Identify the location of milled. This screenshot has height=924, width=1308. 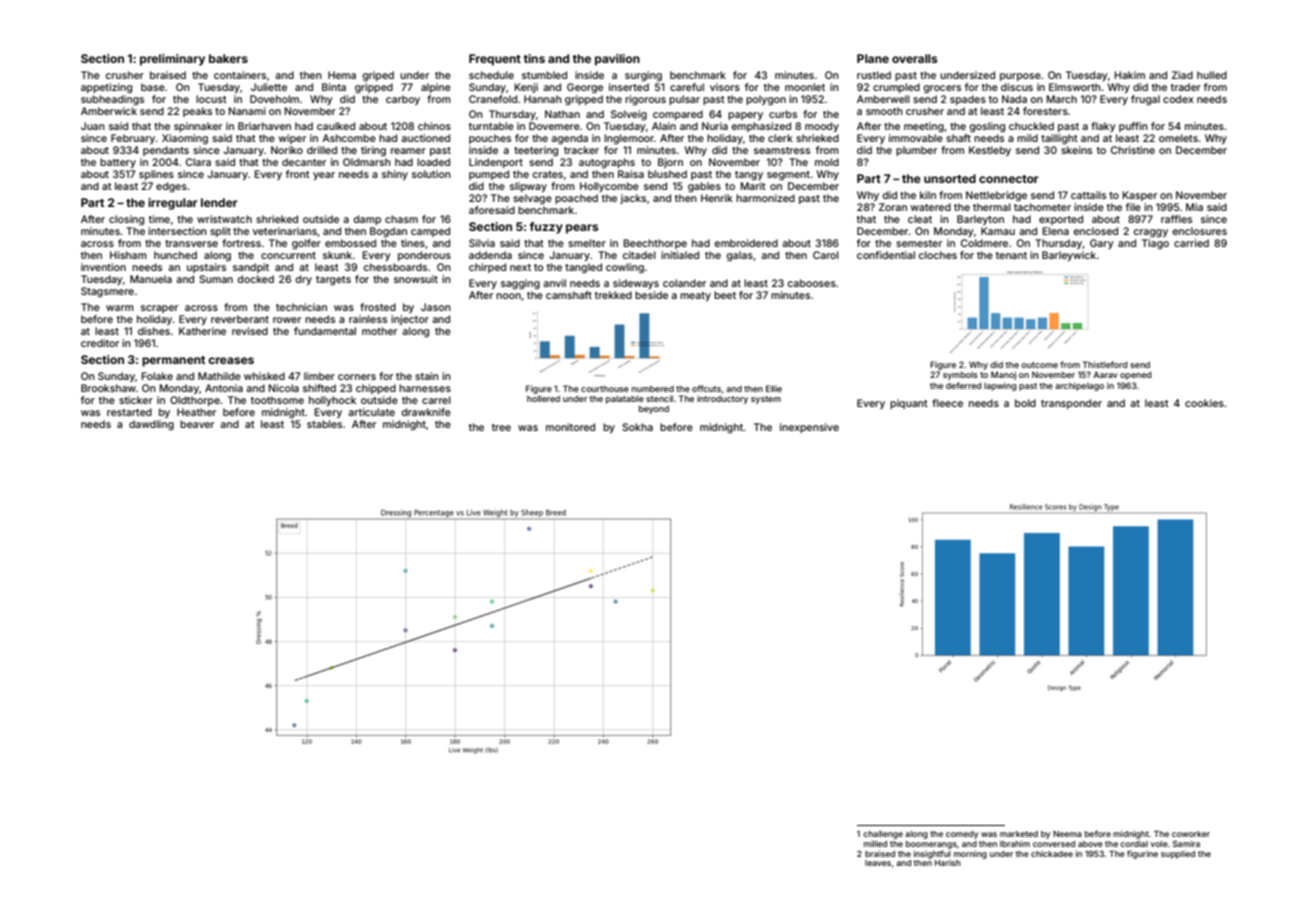
(875, 843).
